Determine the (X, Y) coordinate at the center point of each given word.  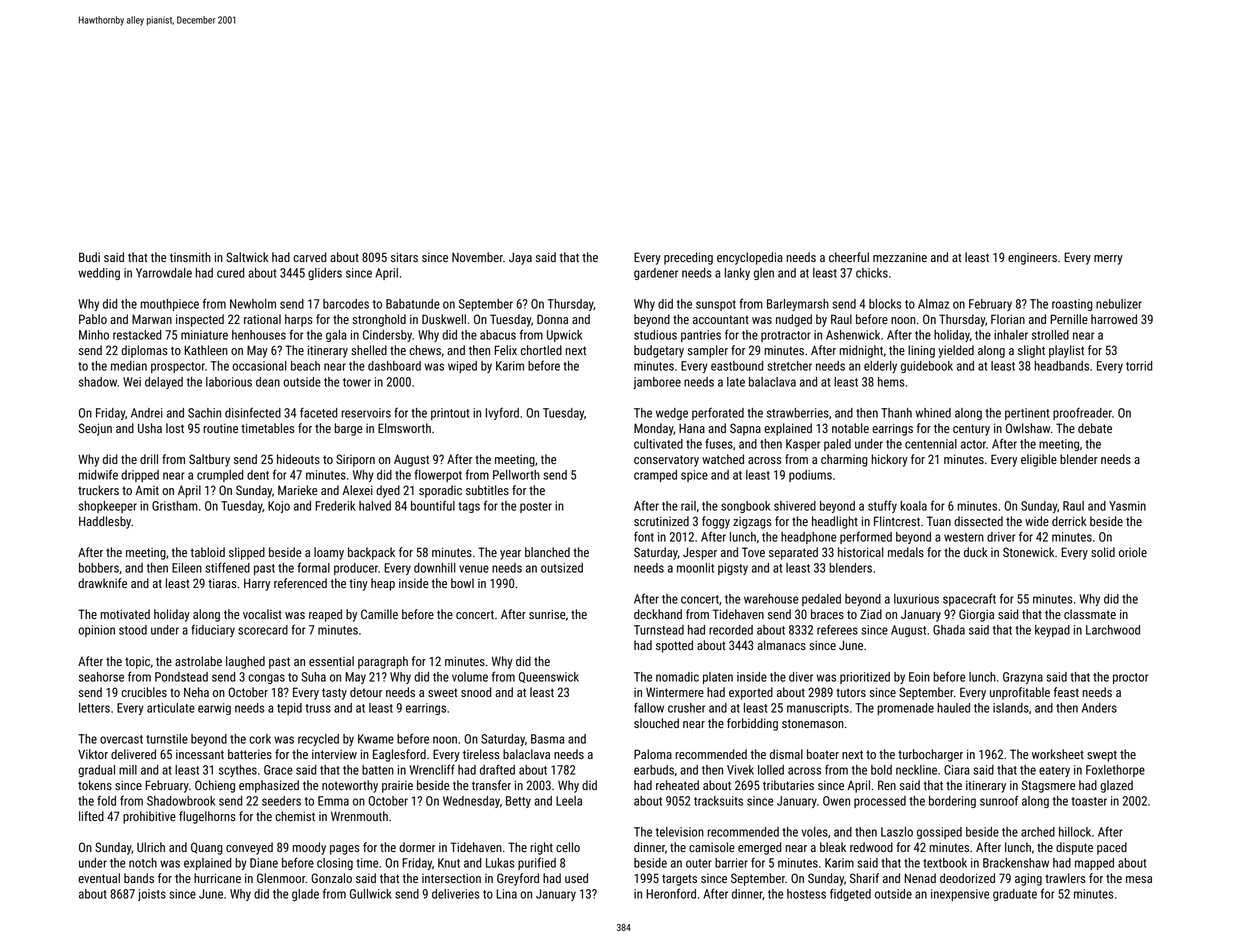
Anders (1099, 708)
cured (230, 273)
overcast (121, 739)
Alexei (357, 490)
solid (1103, 552)
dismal (786, 754)
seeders (281, 801)
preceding (688, 258)
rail (688, 506)
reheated (677, 785)
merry (1108, 260)
